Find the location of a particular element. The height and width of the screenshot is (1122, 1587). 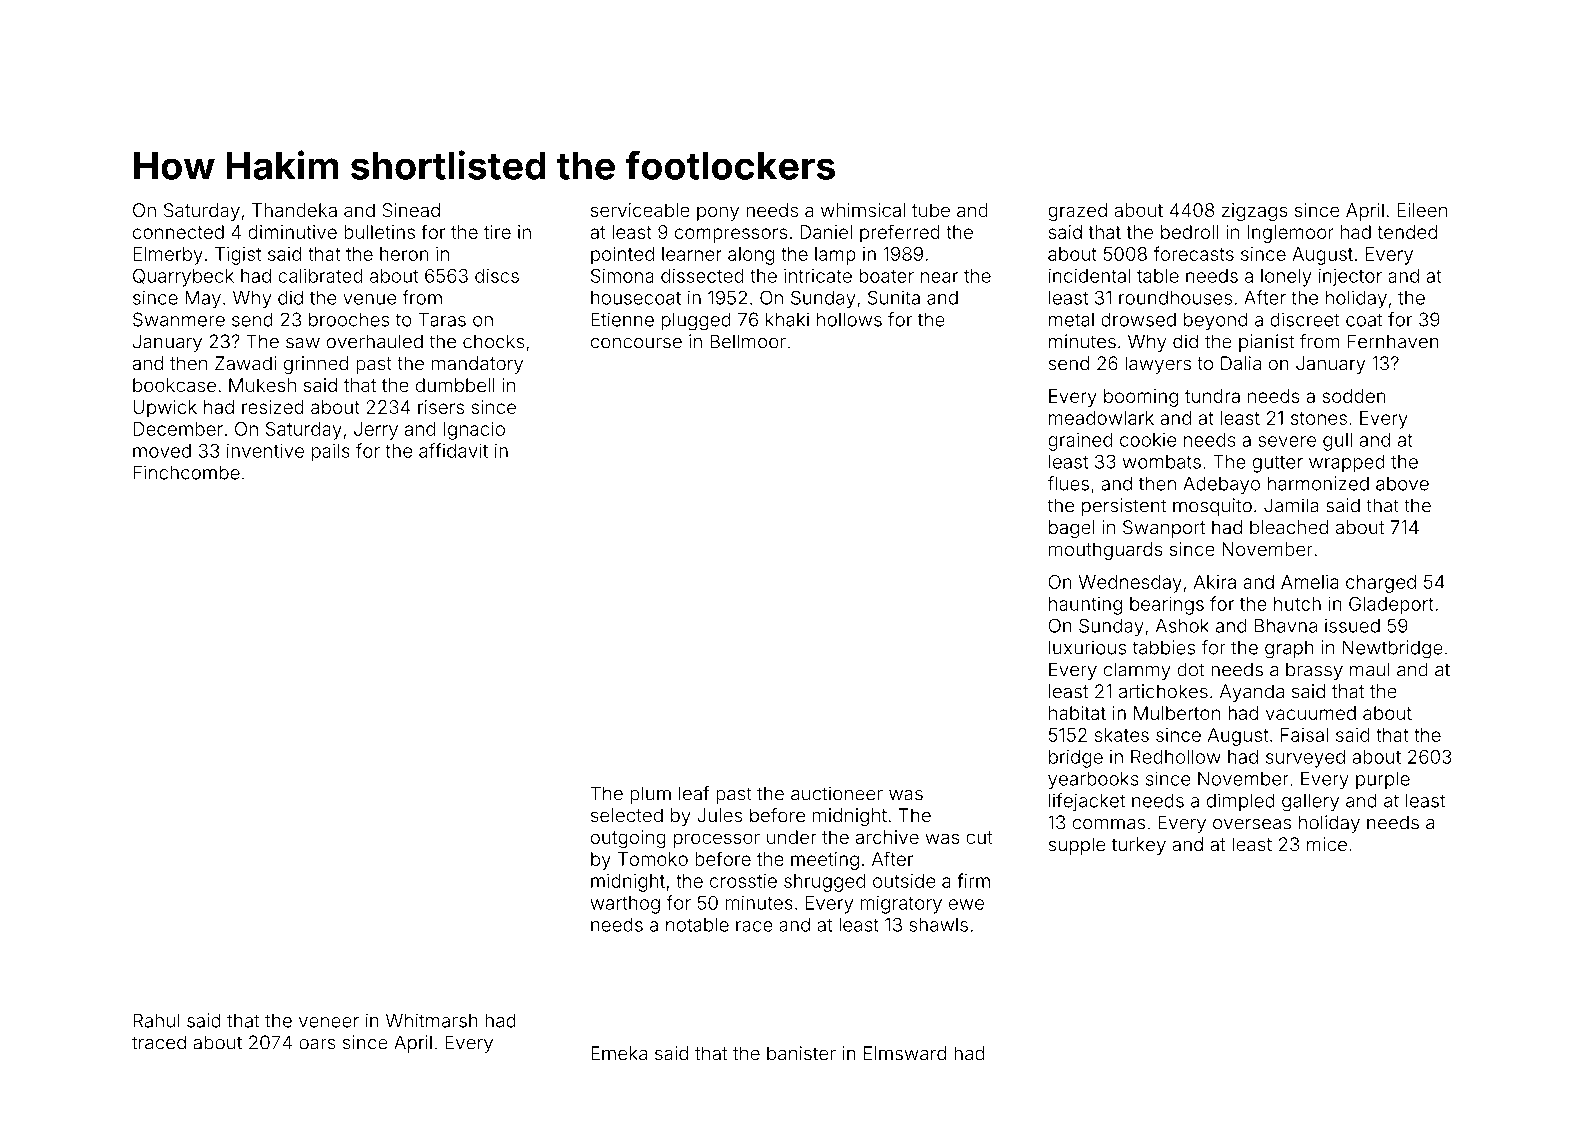

leaf is located at coordinates (694, 793).
